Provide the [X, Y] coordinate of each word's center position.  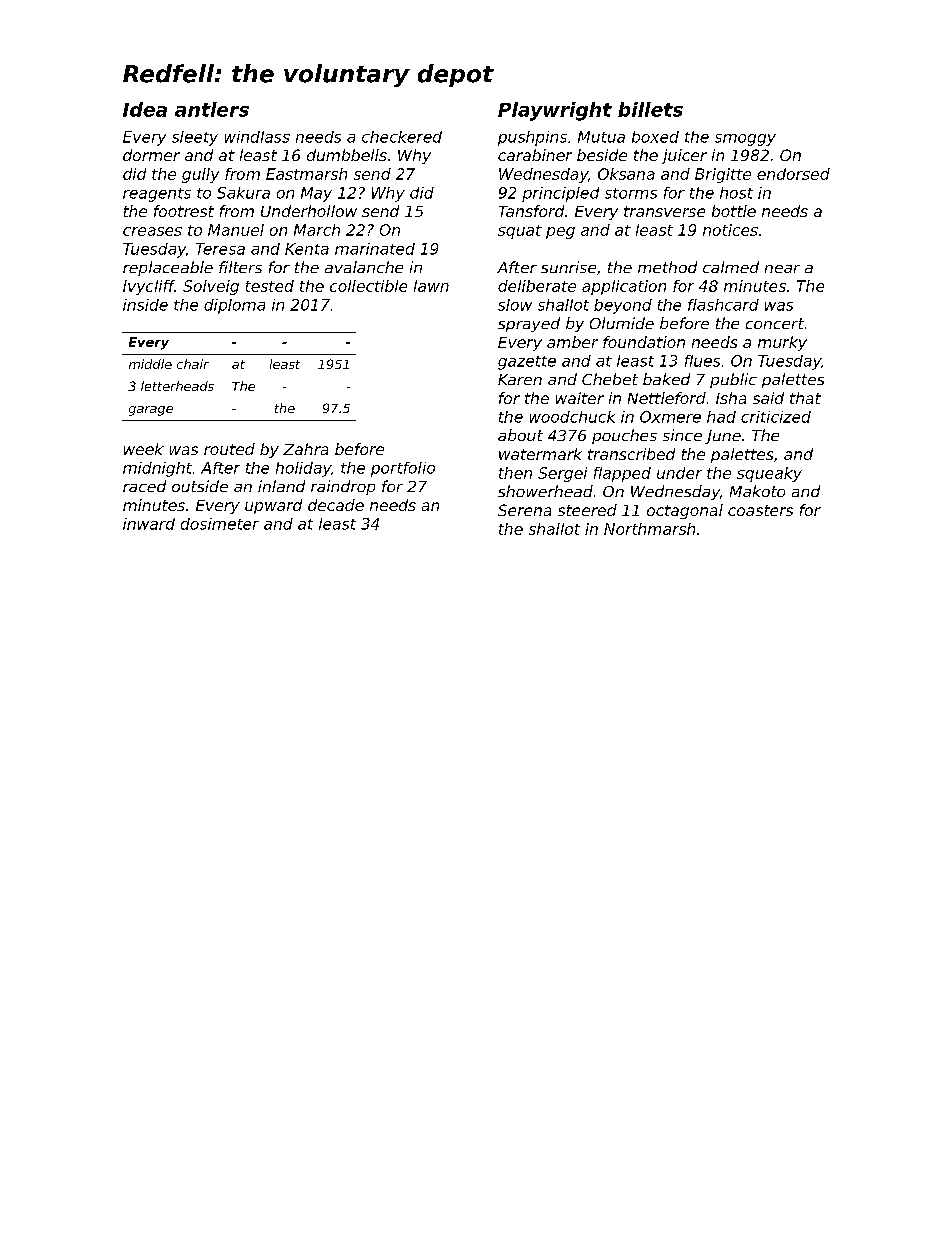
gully [200, 175]
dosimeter [220, 524]
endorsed [793, 174]
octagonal [685, 511]
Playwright [555, 111]
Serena [524, 510]
